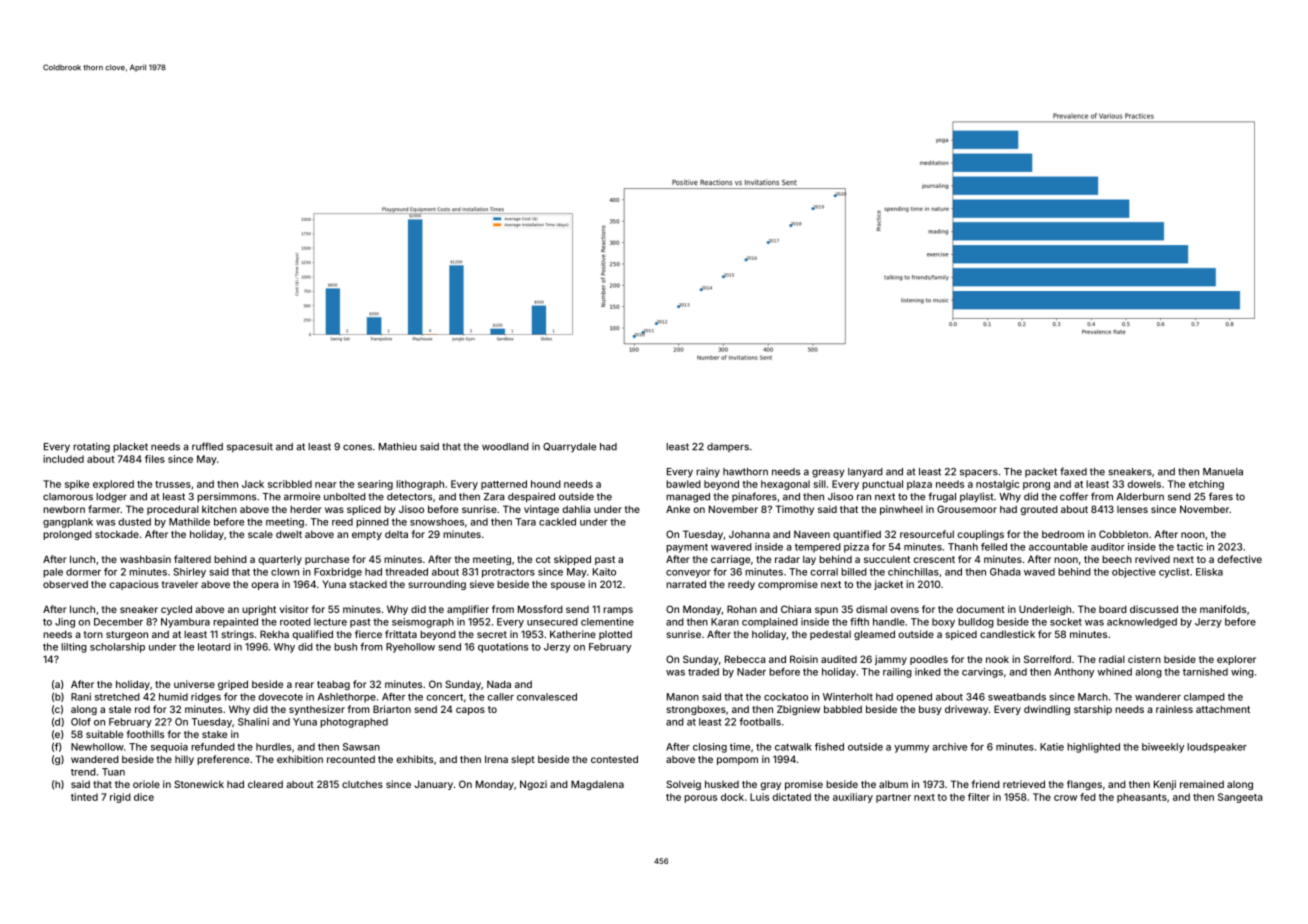 The height and width of the screenshot is (924, 1308). Describe the element at coordinates (503, 648) in the screenshot. I see `quotations` at that location.
